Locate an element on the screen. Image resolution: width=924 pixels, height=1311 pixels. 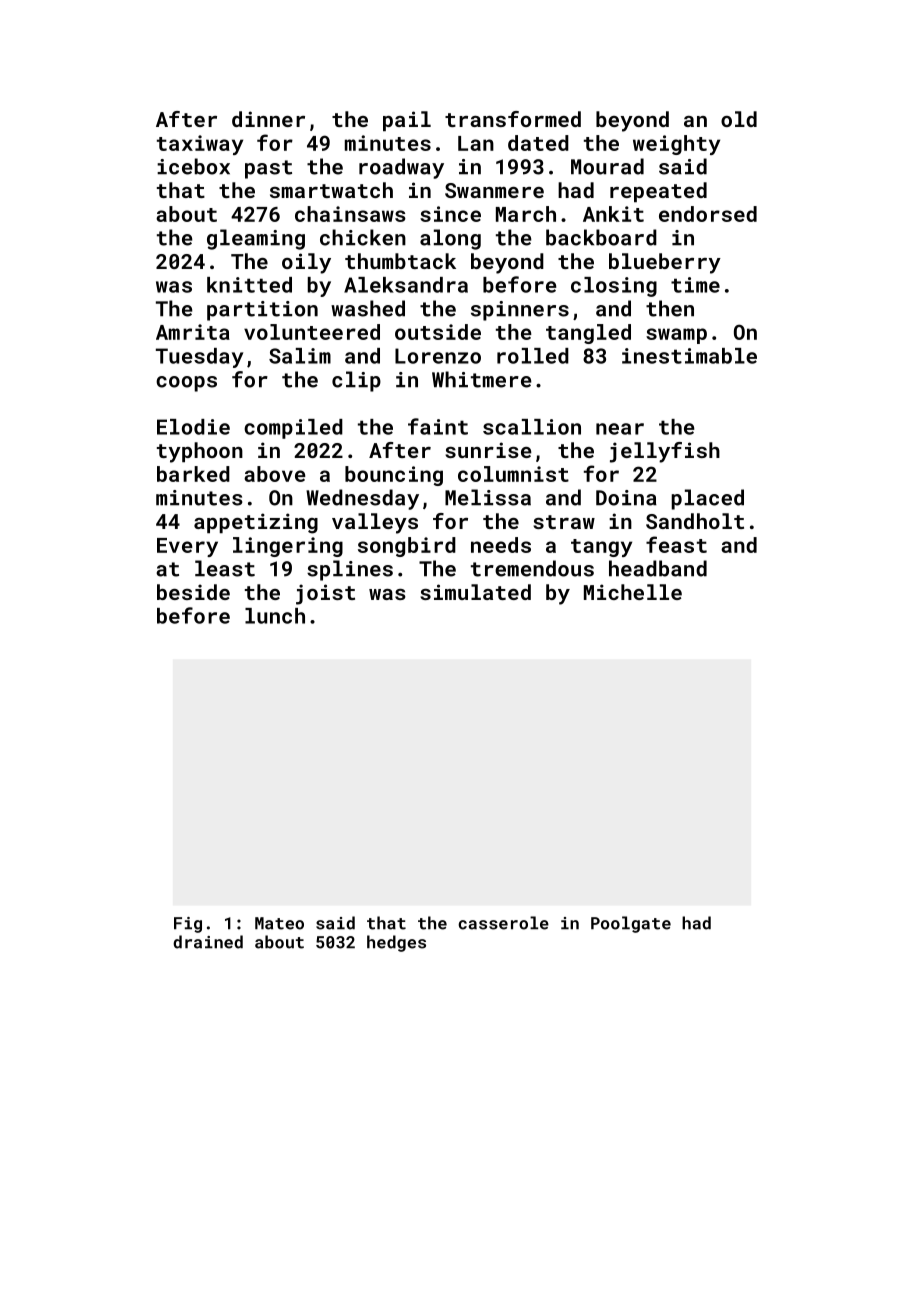
near is located at coordinates (620, 429).
